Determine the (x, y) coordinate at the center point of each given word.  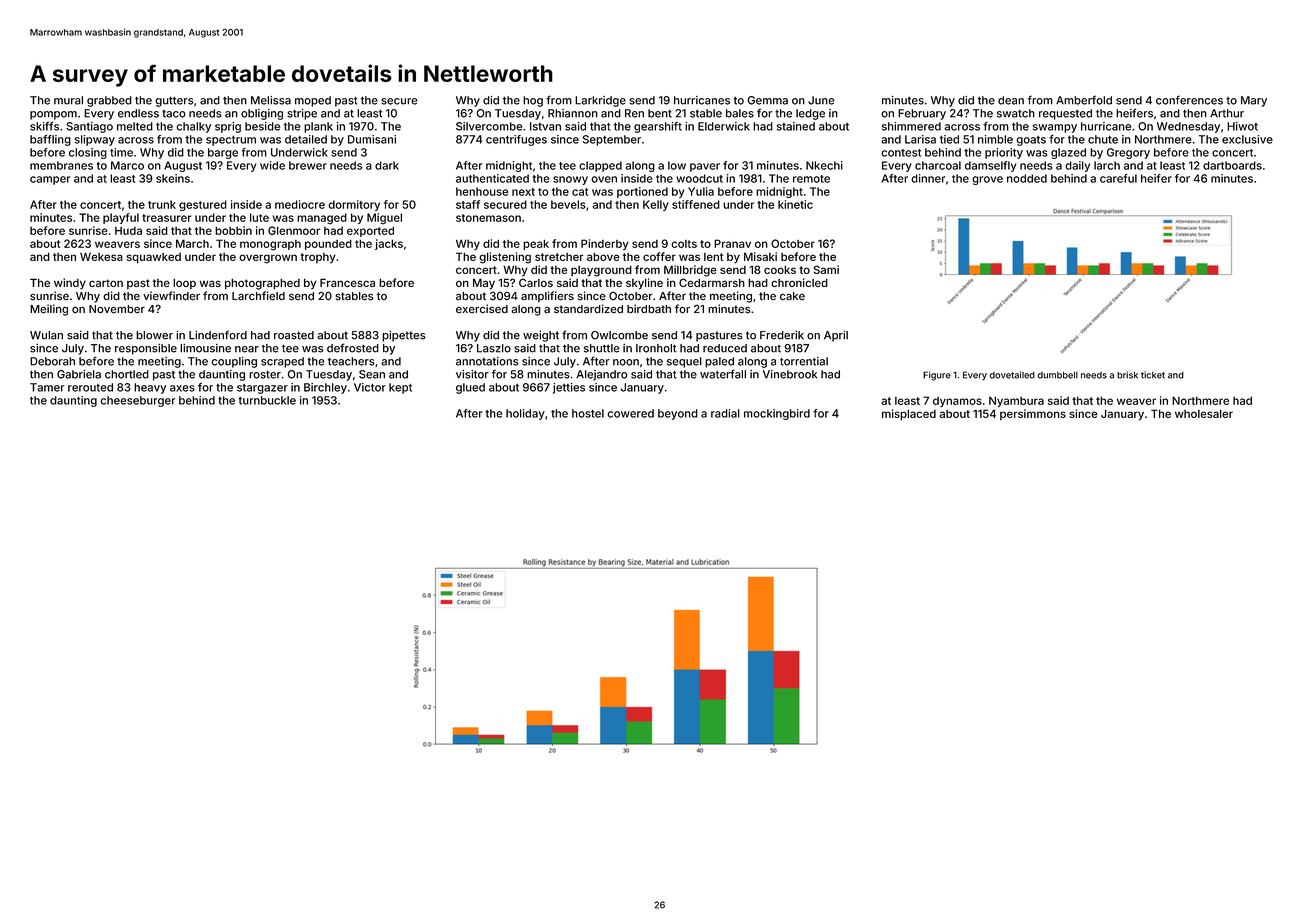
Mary (1254, 101)
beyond (678, 414)
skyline (644, 284)
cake (792, 296)
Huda (128, 231)
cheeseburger (137, 401)
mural (68, 100)
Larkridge (600, 101)
